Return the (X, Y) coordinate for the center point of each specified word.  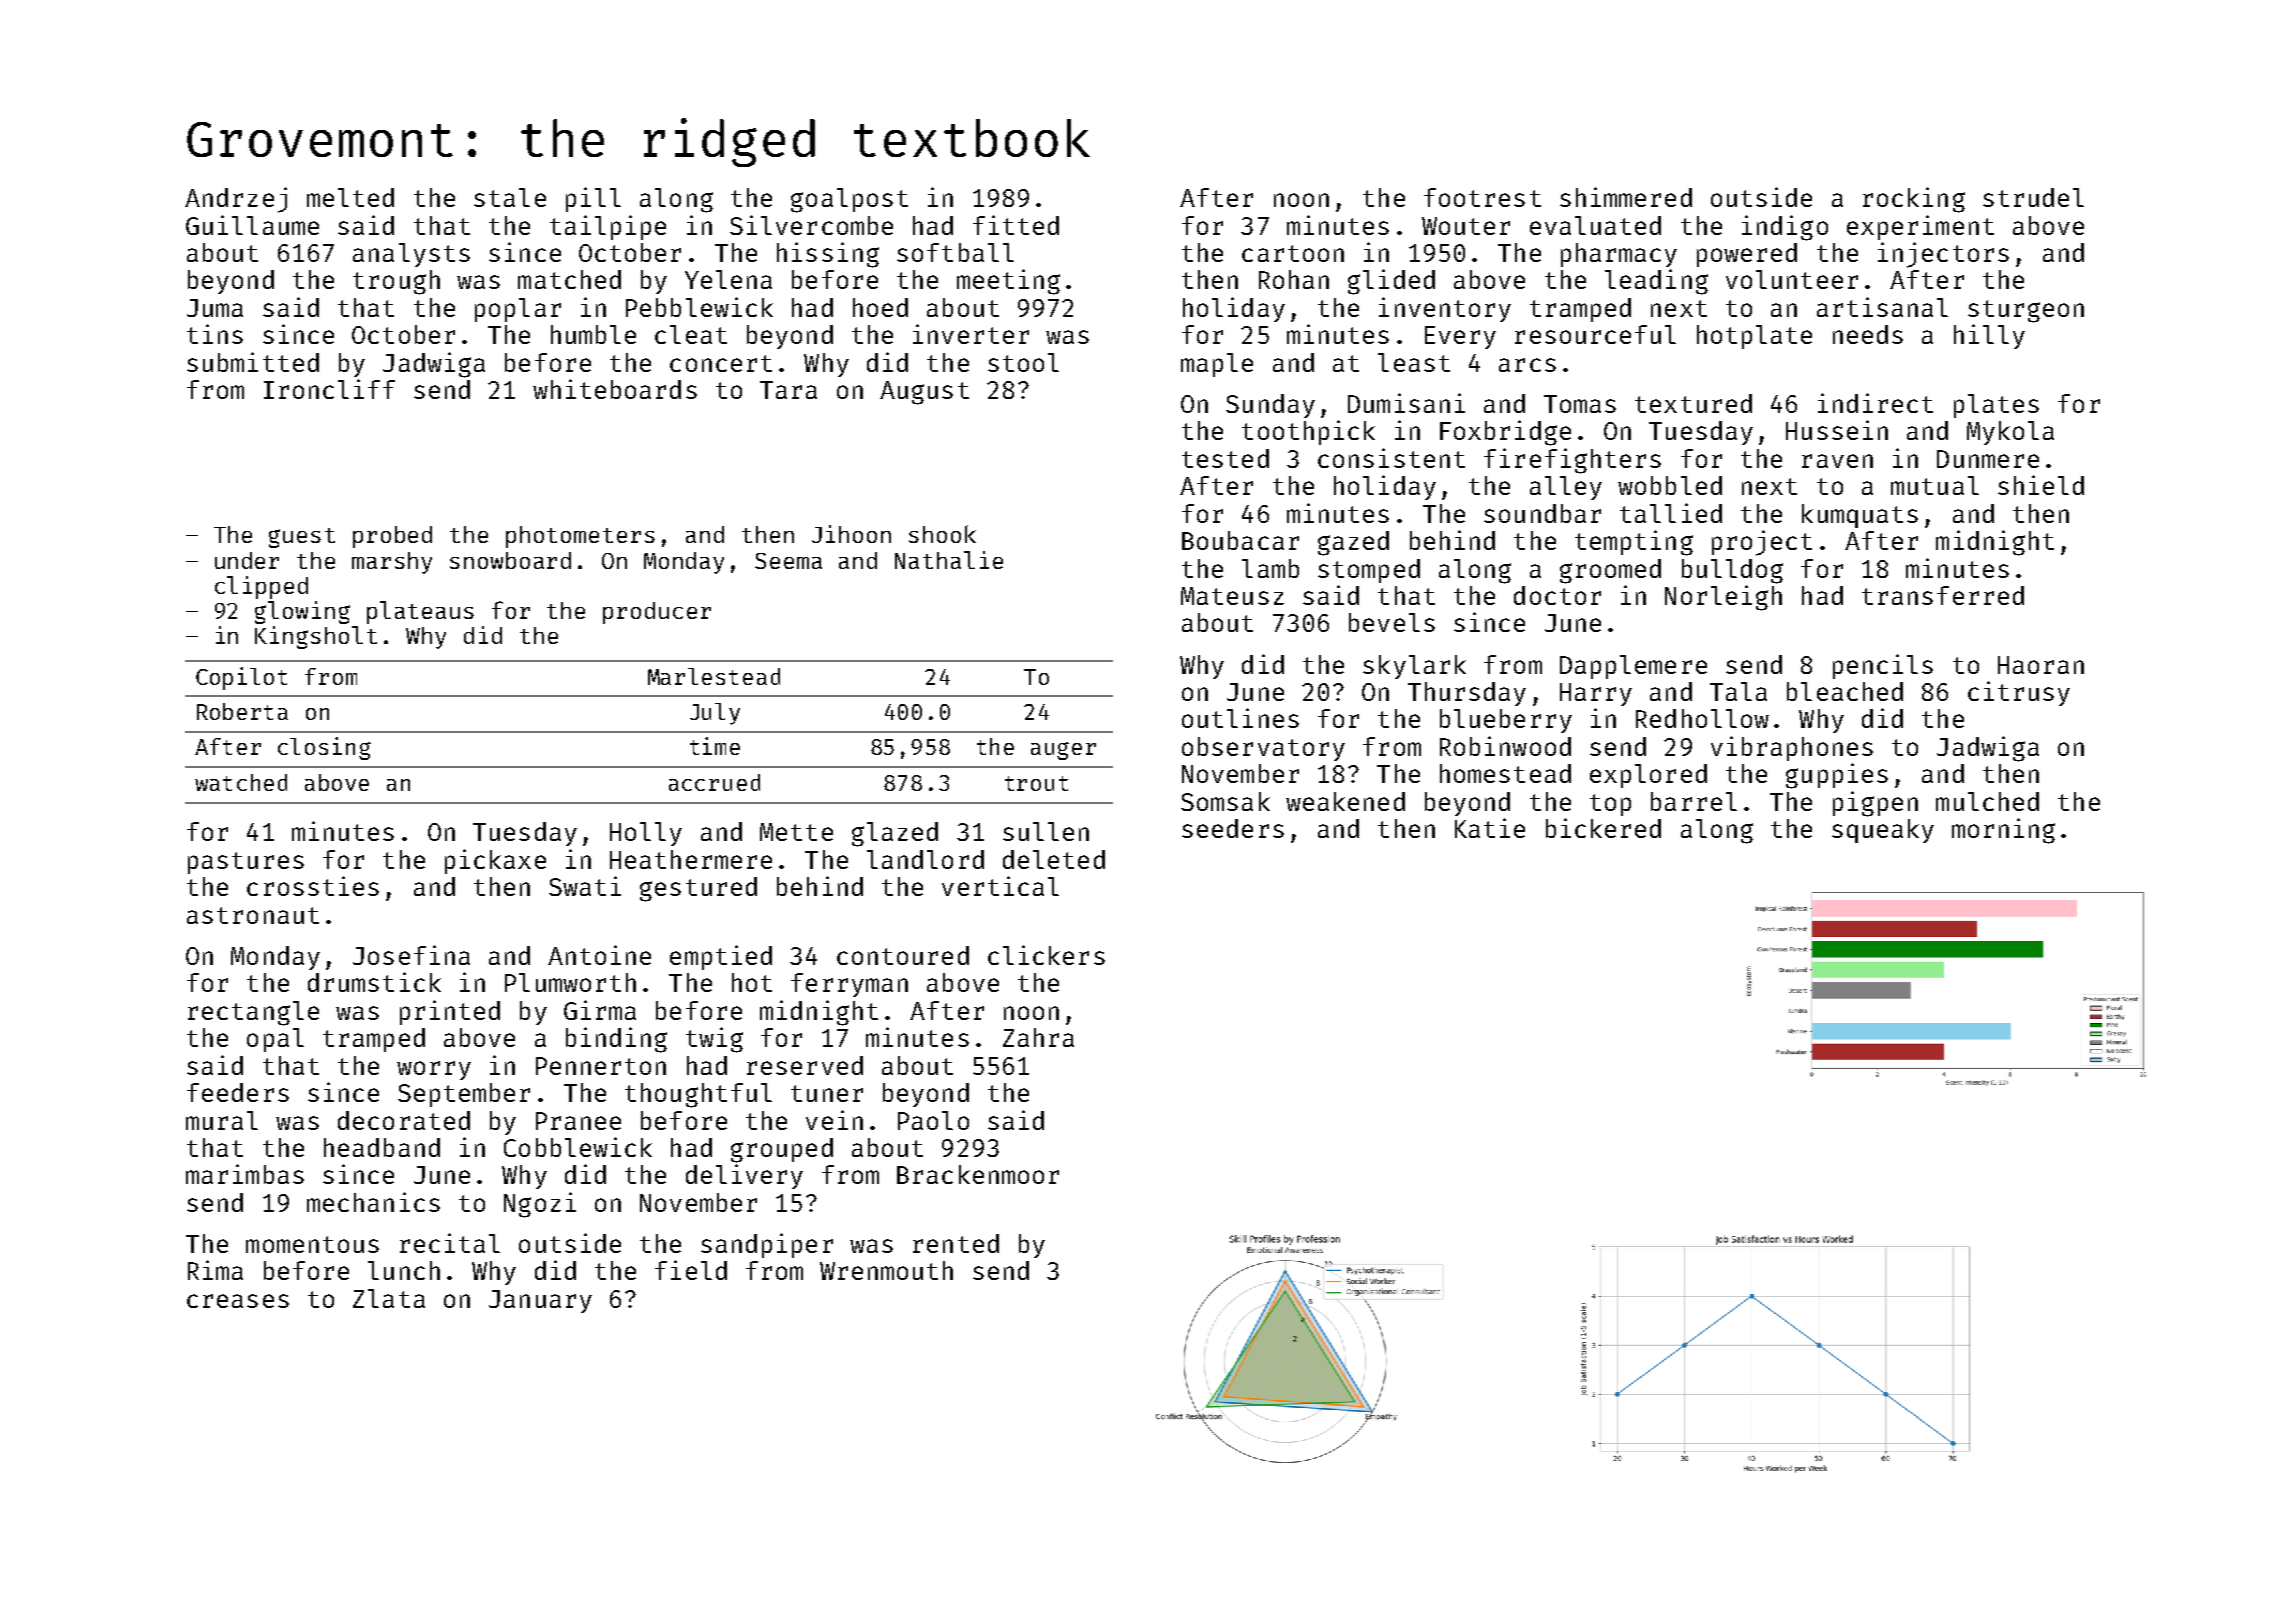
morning (2003, 831)
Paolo (933, 1120)
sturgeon (2026, 311)
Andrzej (236, 200)
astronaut (253, 915)
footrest (1482, 197)
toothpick (1308, 432)
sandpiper (767, 1245)
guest (302, 538)
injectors (1943, 255)
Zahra (1038, 1037)
